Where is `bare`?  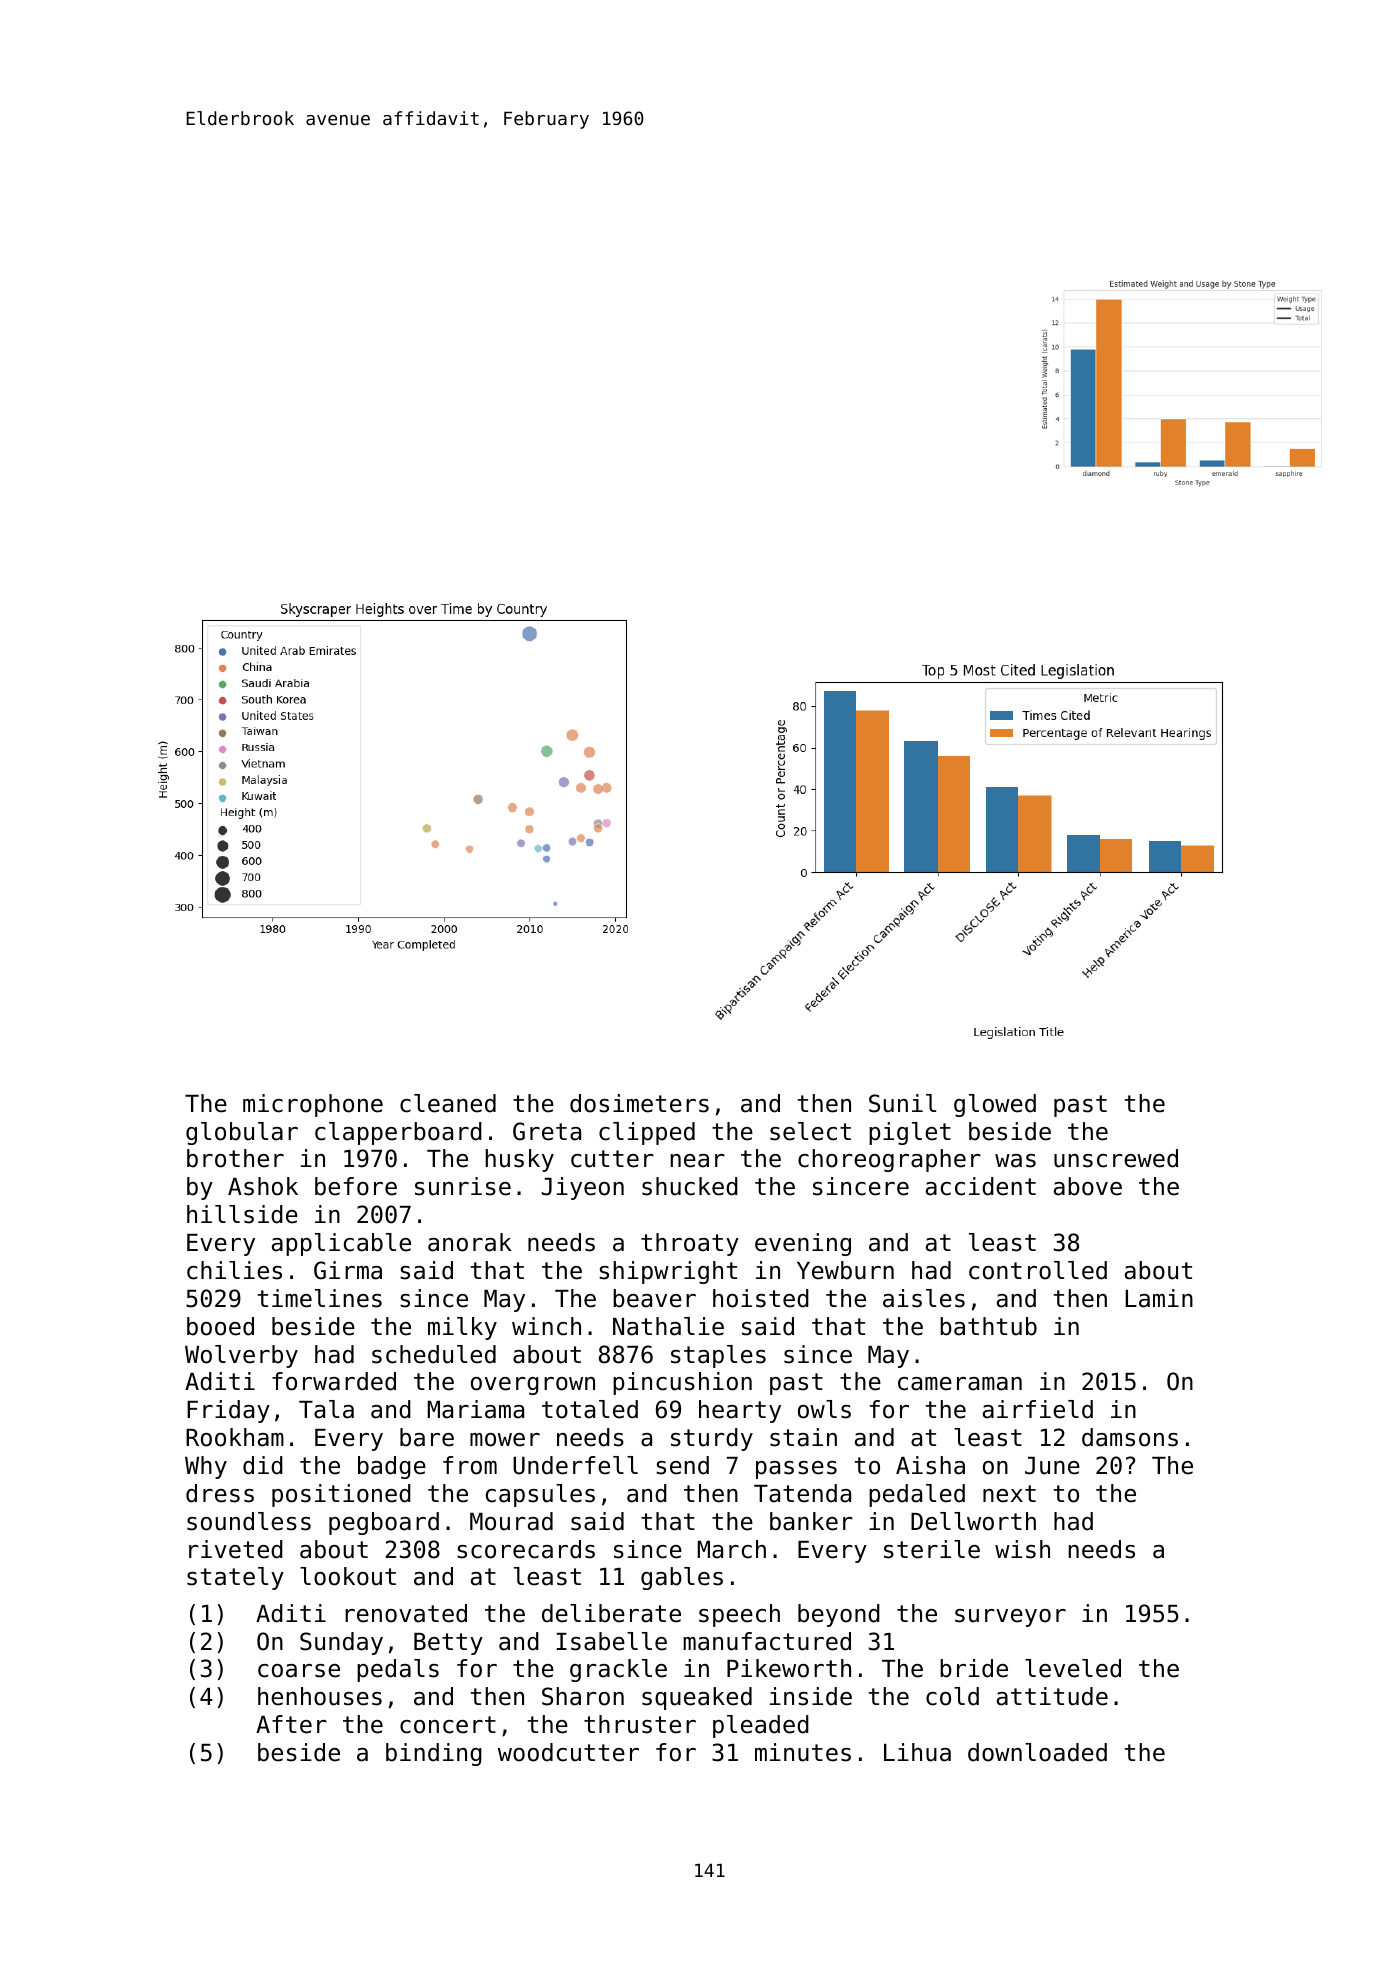 bare is located at coordinates (427, 1437).
